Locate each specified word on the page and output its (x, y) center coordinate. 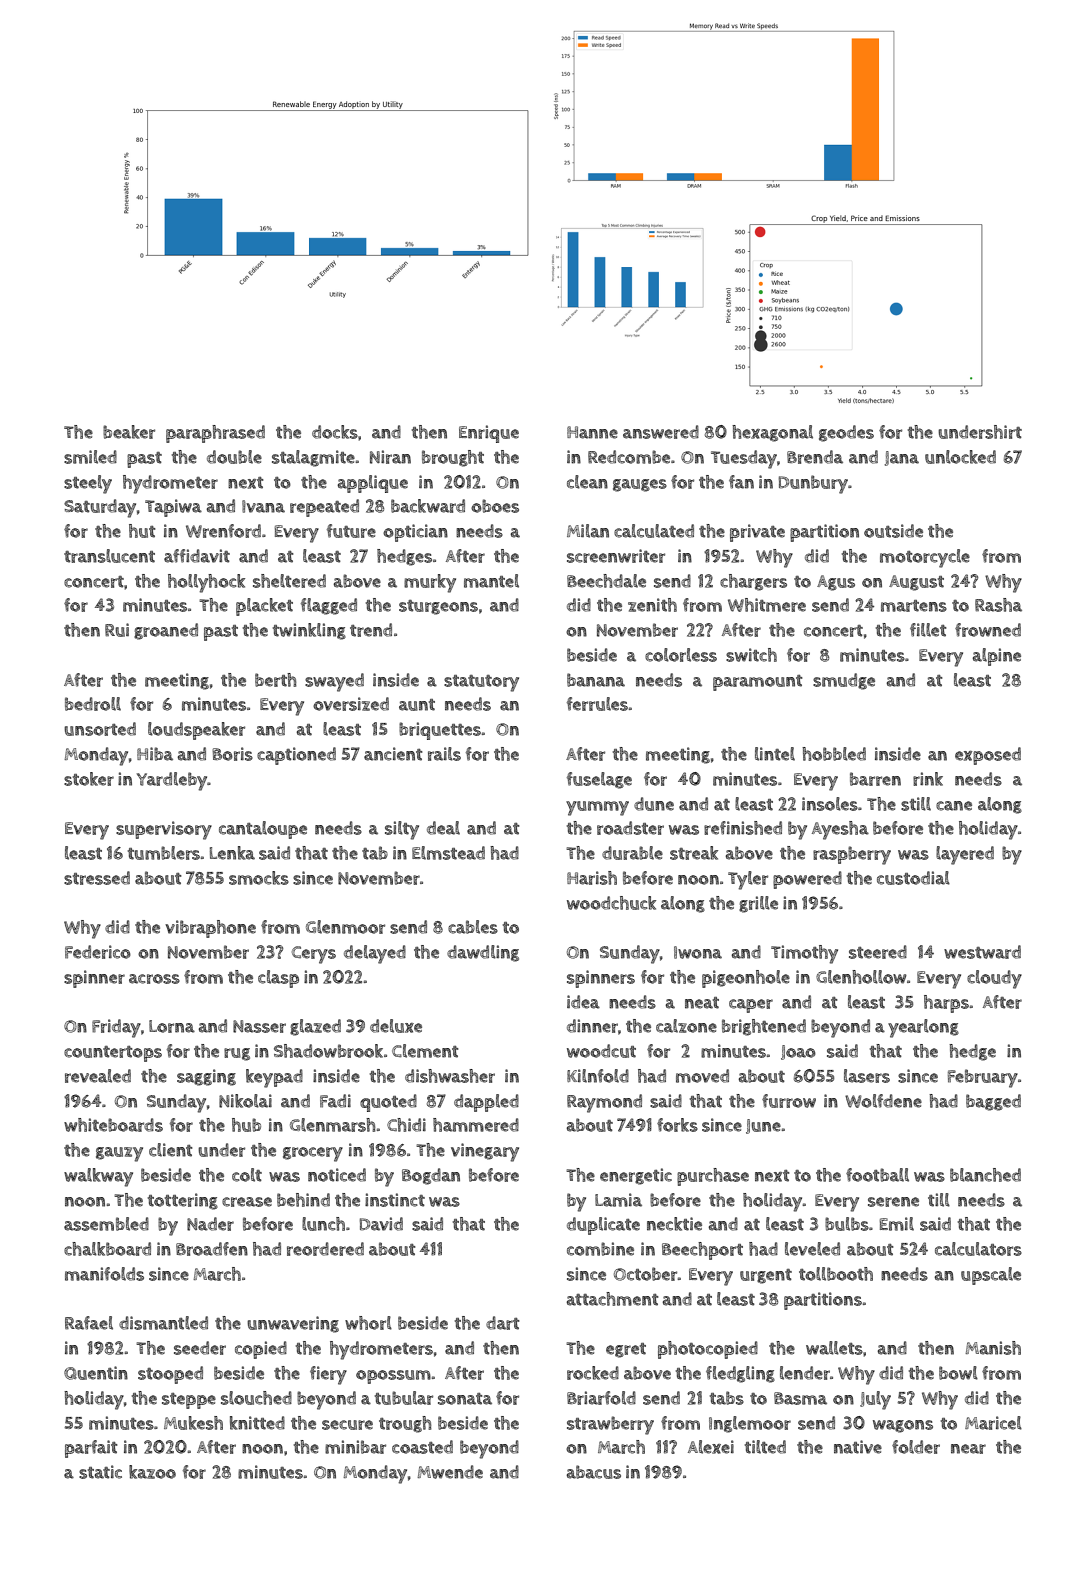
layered (965, 855)
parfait (91, 1449)
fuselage (599, 780)
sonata (465, 1399)
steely (88, 484)
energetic (636, 1176)
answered (661, 432)
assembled (106, 1224)
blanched (985, 1175)
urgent (766, 1276)
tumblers (164, 853)
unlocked (960, 457)
